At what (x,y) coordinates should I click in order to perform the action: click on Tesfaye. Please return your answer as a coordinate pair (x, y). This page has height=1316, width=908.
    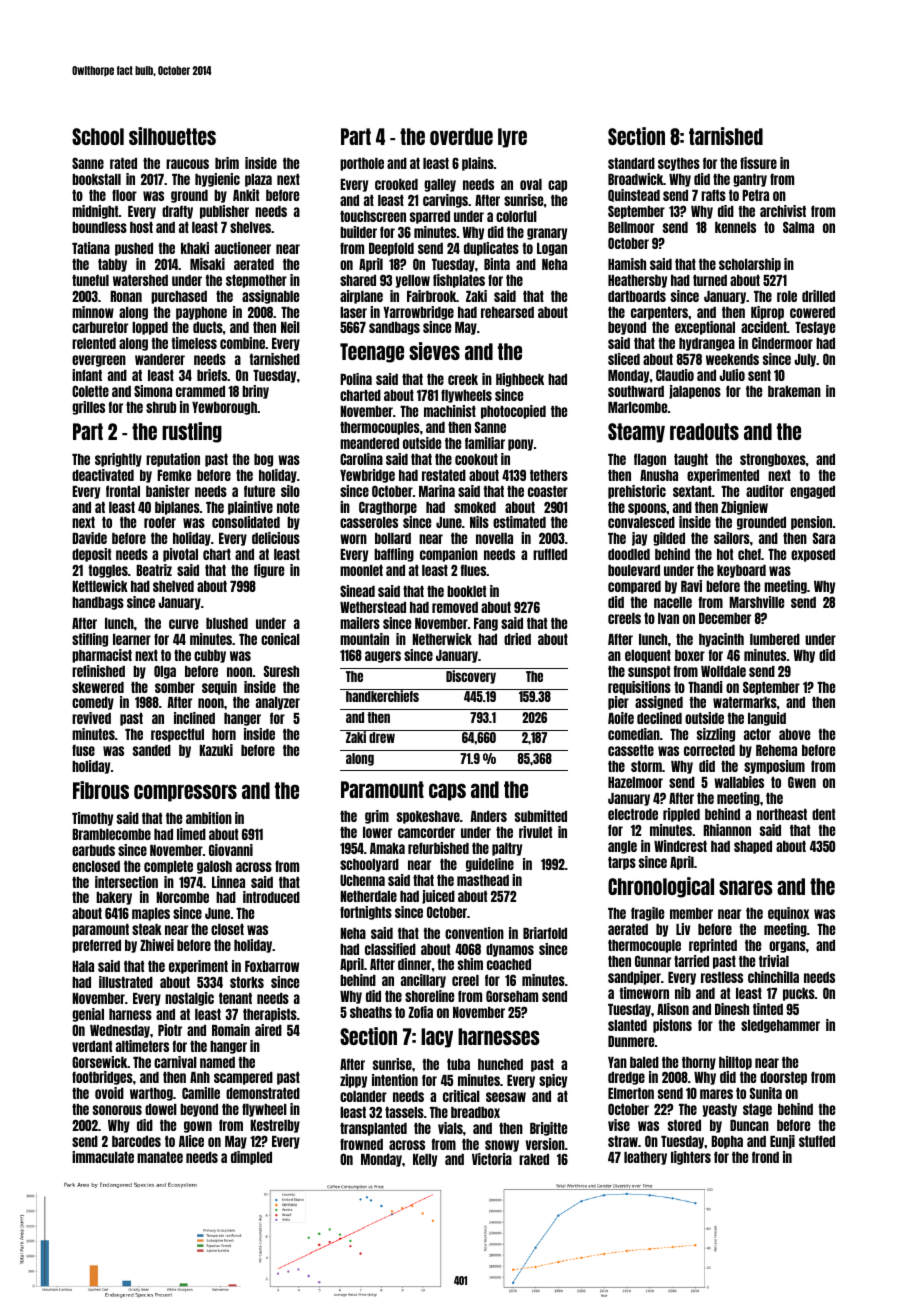
    Looking at the image, I should click on (815, 328).
